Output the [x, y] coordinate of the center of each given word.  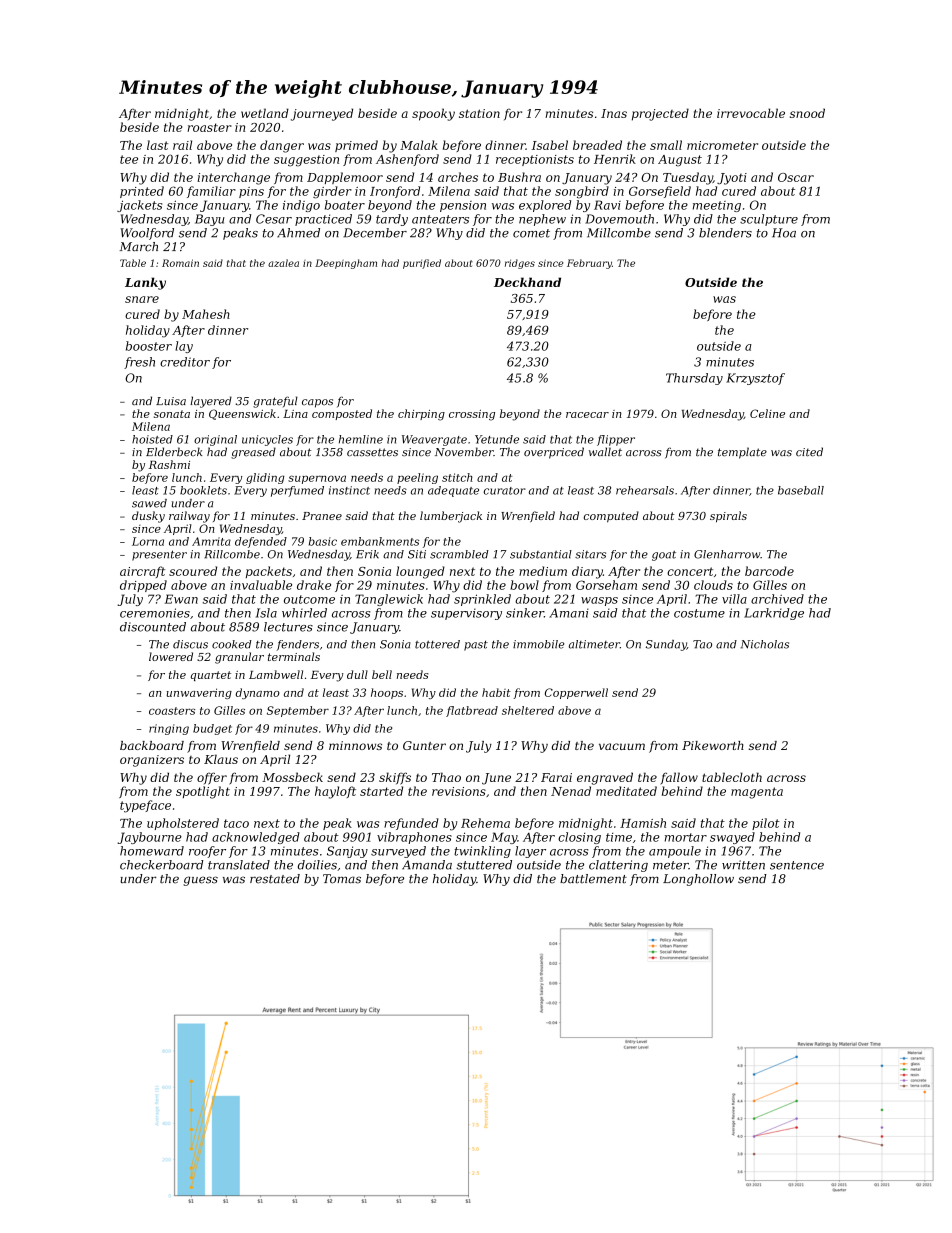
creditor [185, 362]
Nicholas [765, 644]
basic [323, 541]
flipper [616, 440]
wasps [599, 601]
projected [660, 114]
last [157, 145]
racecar [587, 415]
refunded [411, 824]
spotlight [203, 792]
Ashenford [407, 160]
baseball [801, 490]
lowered [171, 656]
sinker [525, 613]
